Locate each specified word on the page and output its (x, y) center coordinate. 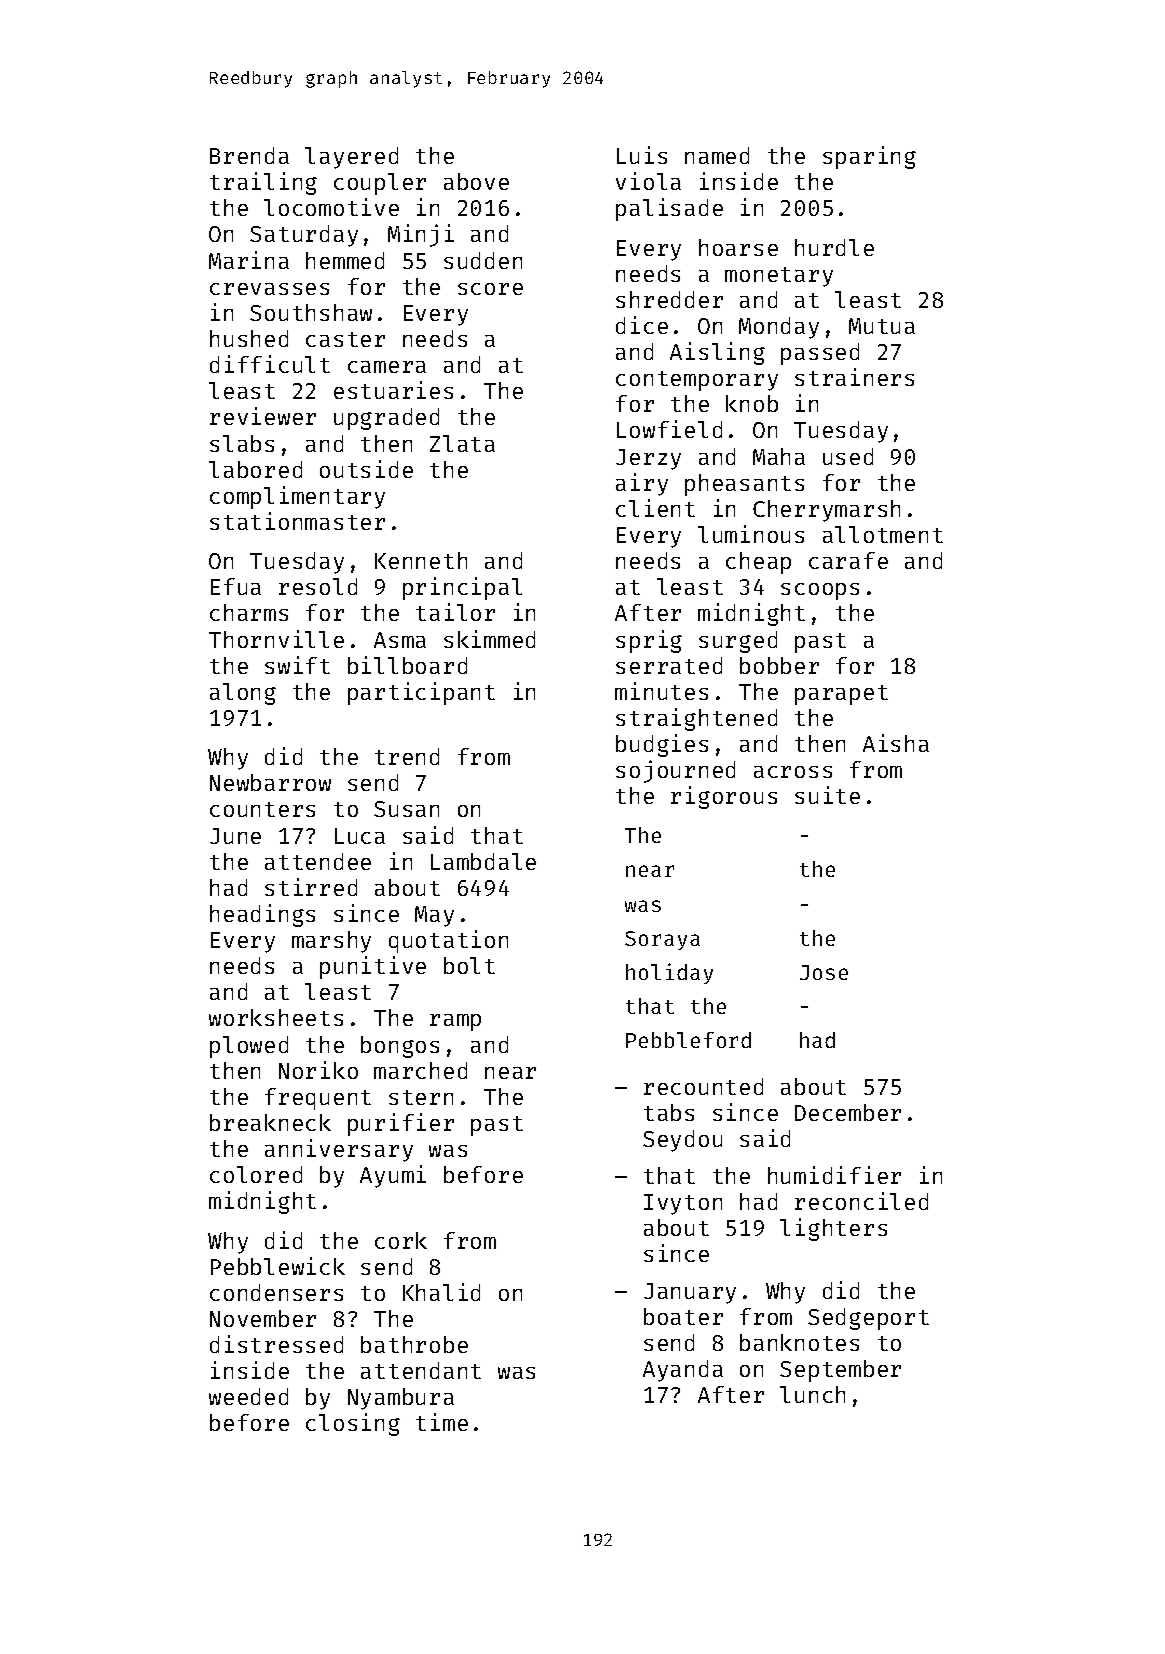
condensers (276, 1292)
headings (262, 915)
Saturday (304, 236)
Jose (824, 972)
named (717, 155)
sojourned (675, 771)
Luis (642, 155)
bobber (779, 665)
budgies (662, 745)
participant (421, 693)
